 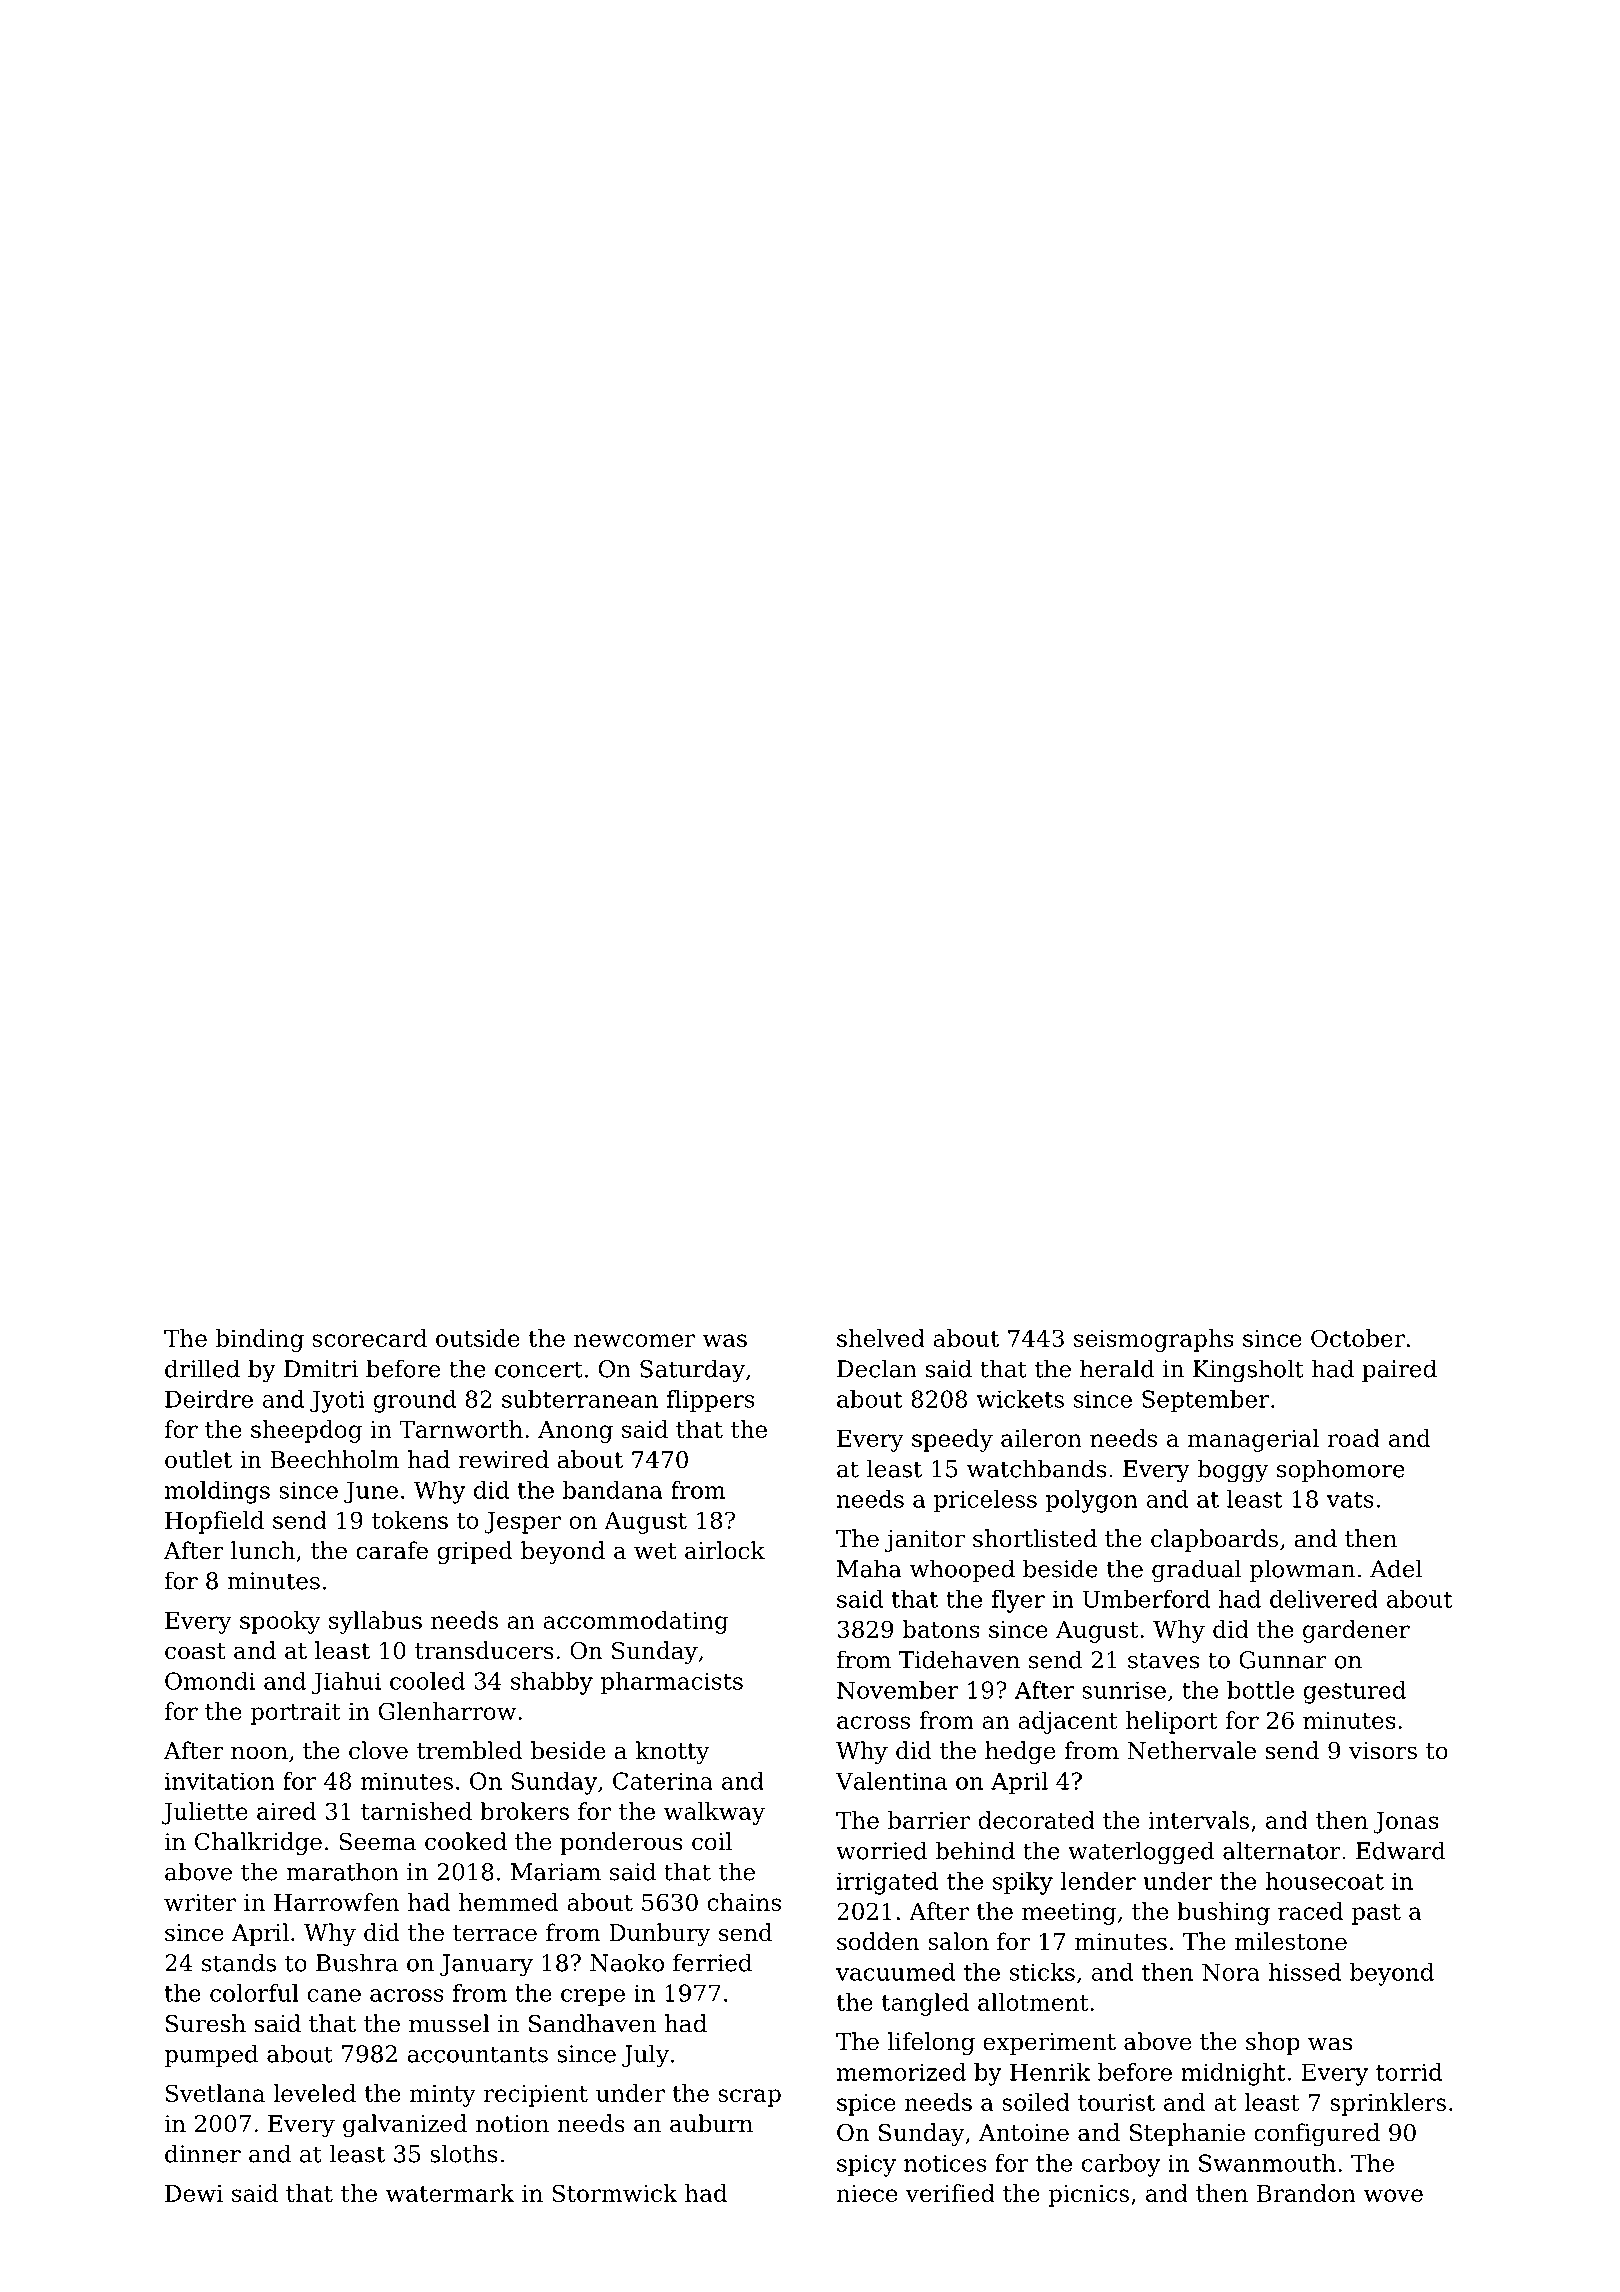 What do you see at coordinates (1042, 1972) in the screenshot?
I see `sticks` at bounding box center [1042, 1972].
